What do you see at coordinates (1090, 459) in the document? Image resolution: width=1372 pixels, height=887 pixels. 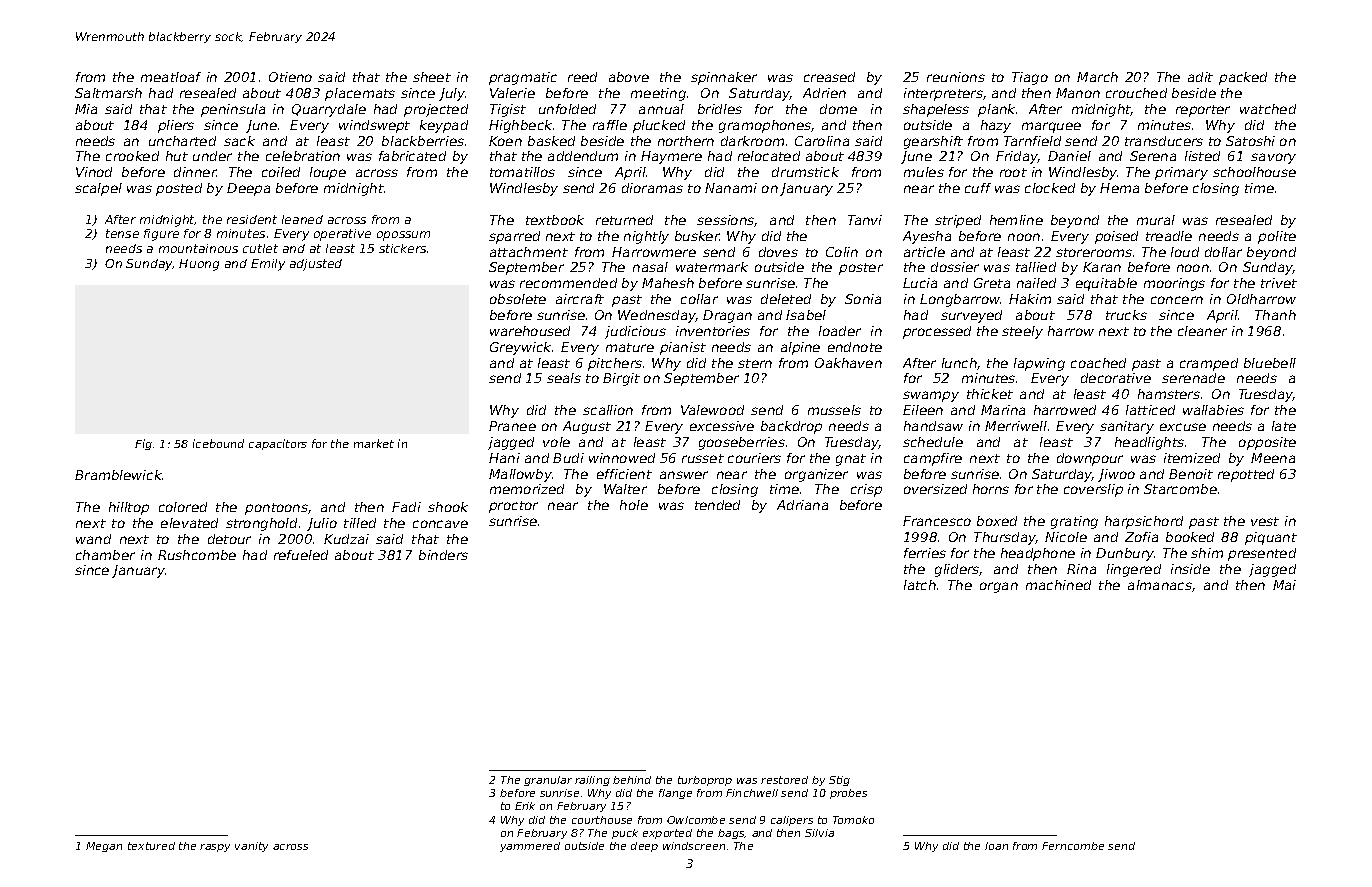 I see `downpour` at bounding box center [1090, 459].
